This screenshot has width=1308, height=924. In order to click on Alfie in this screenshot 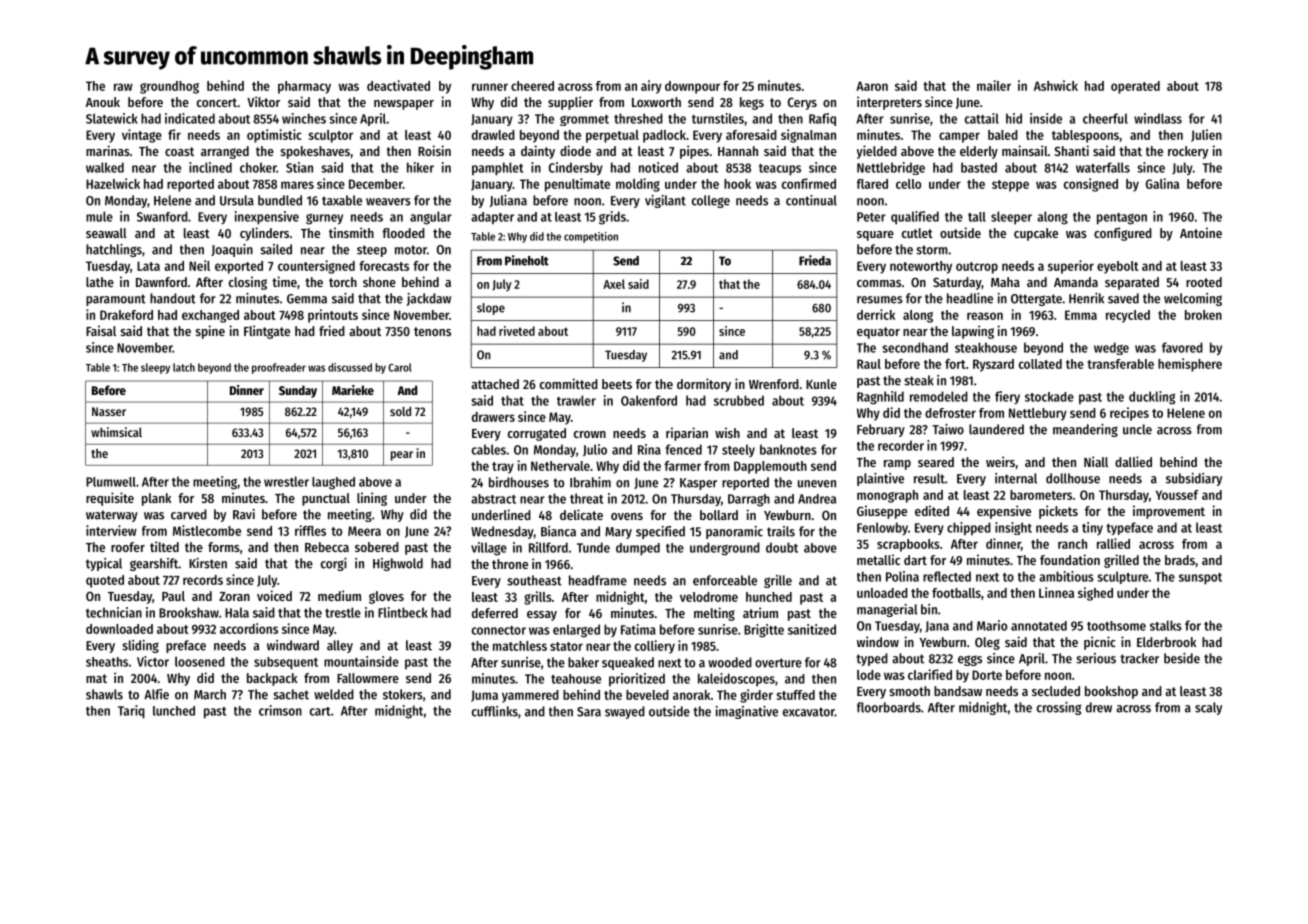, I will do `click(156, 694)`.
